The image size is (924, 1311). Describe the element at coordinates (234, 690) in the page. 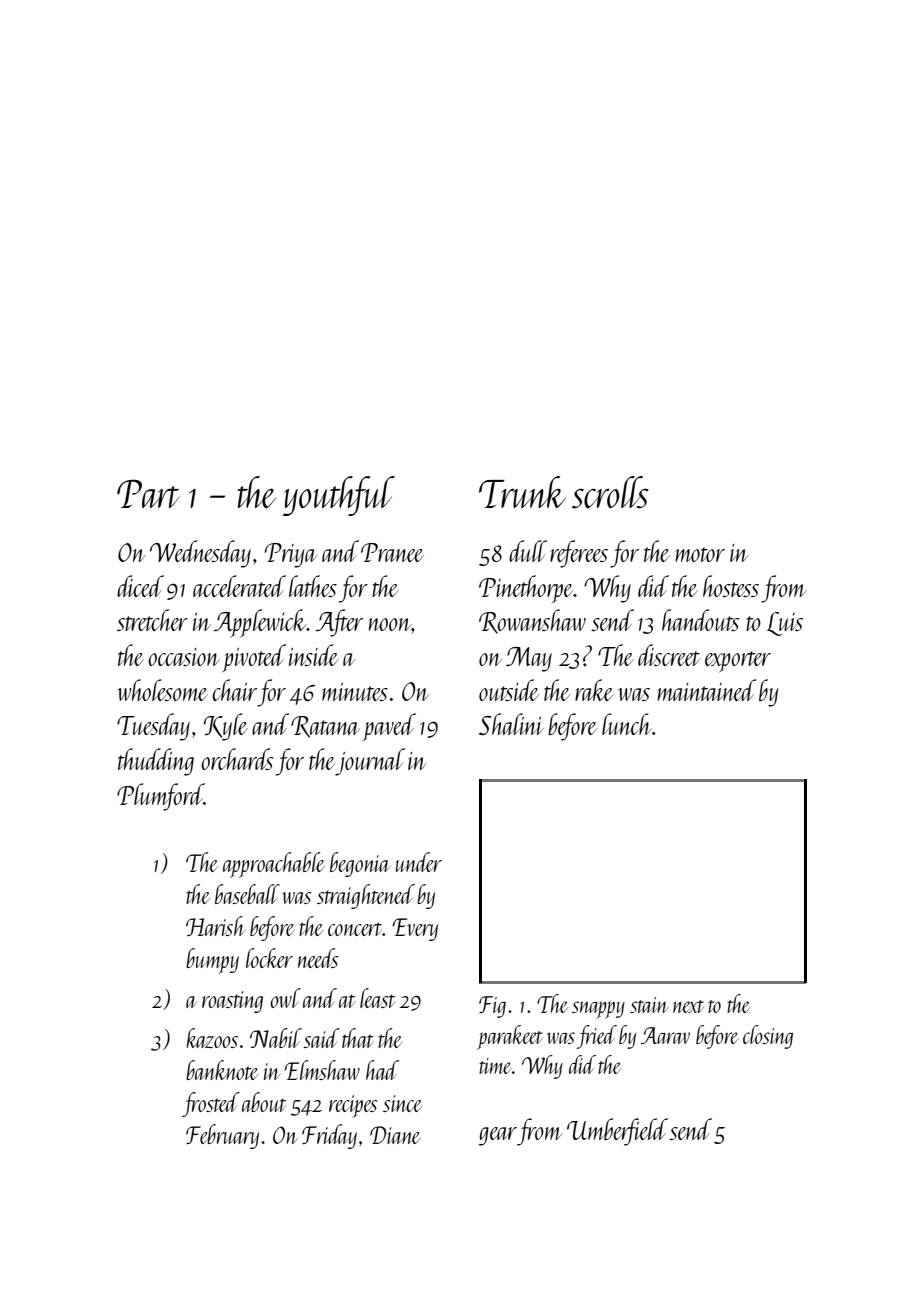

I see `chair` at that location.
